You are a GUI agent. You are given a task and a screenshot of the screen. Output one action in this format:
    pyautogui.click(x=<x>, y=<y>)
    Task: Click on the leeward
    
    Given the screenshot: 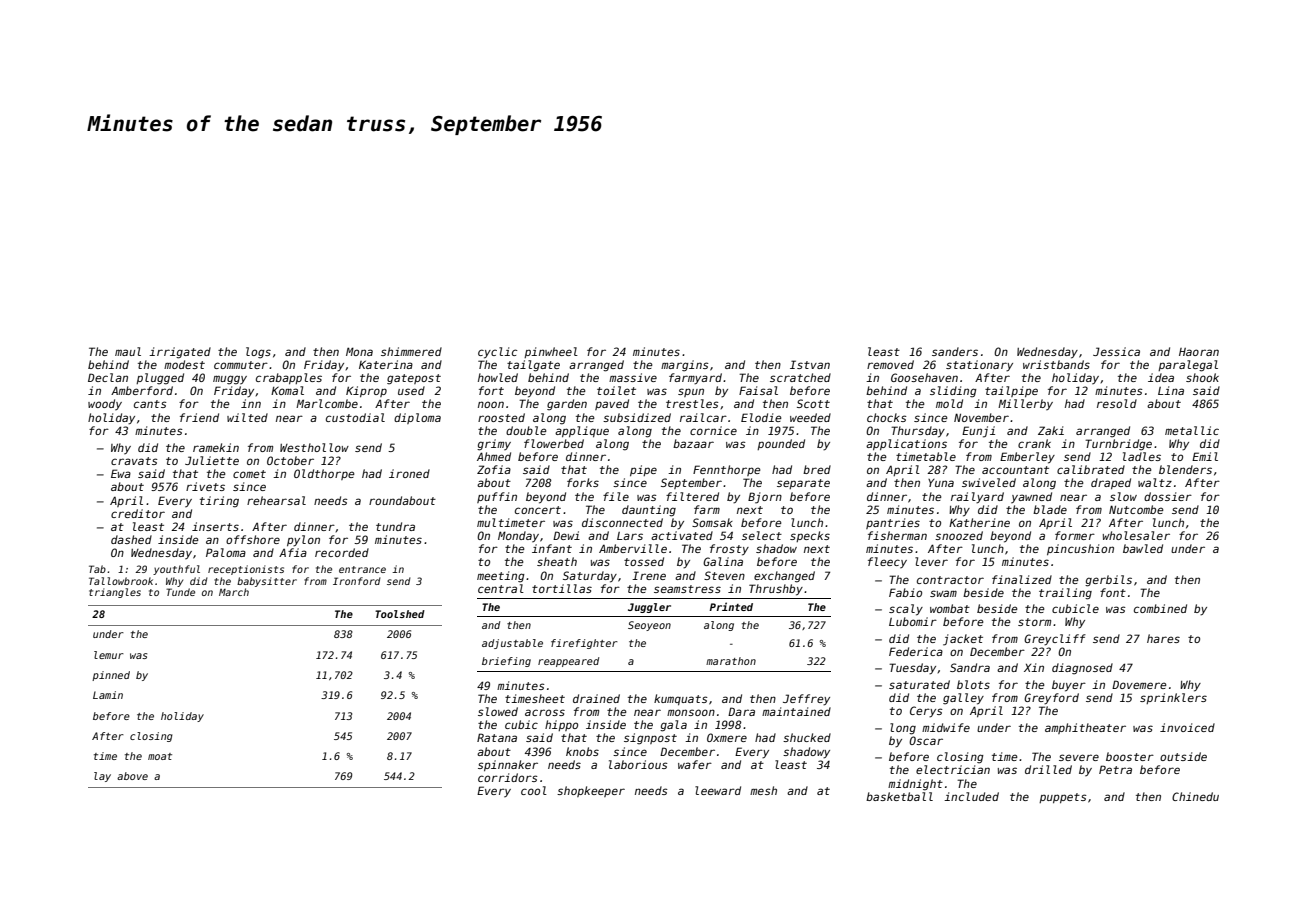 What is the action you would take?
    pyautogui.click(x=718, y=790)
